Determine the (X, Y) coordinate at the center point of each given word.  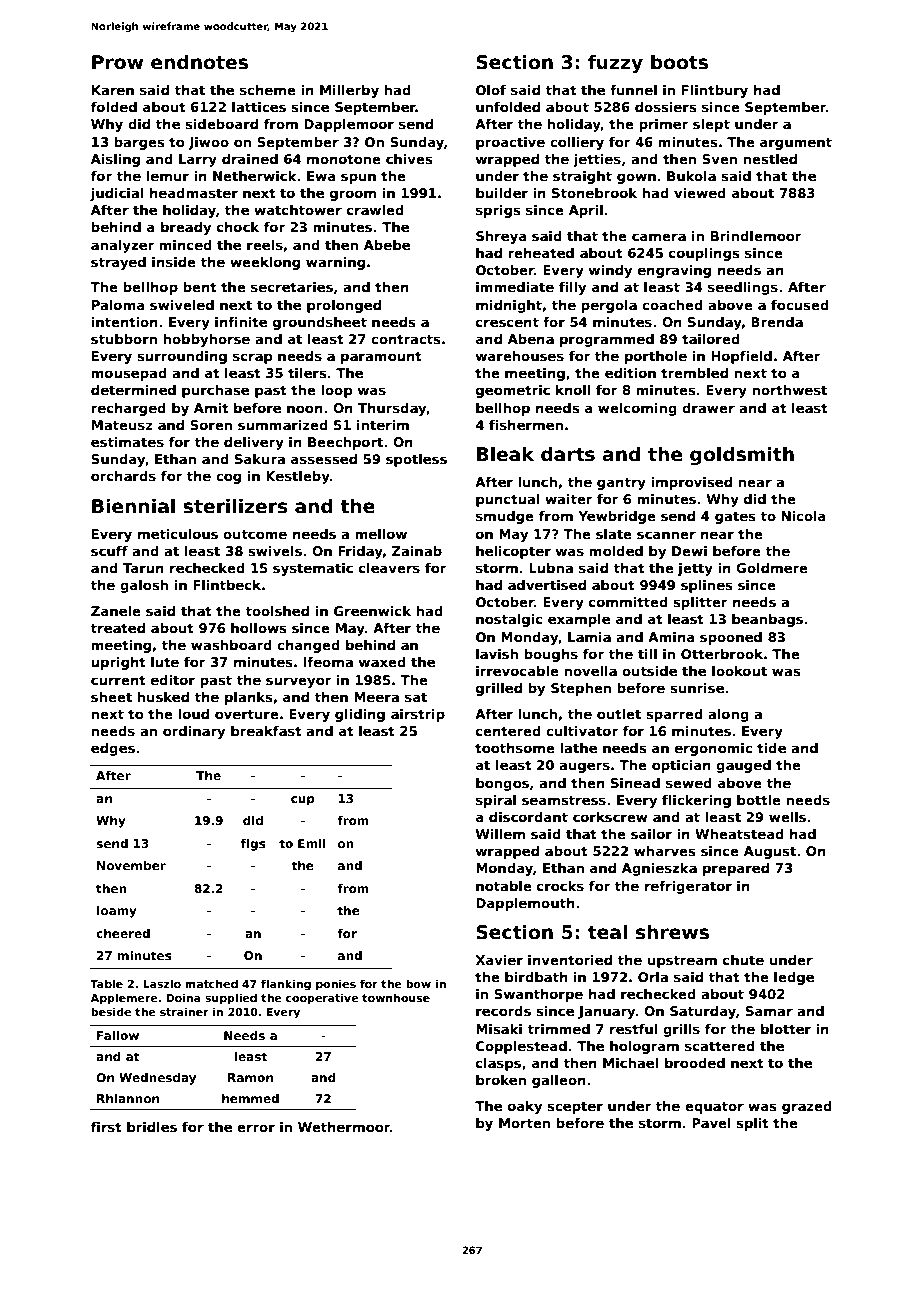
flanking (286, 985)
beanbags (767, 620)
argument (796, 143)
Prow (117, 62)
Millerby (349, 91)
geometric (513, 391)
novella (590, 671)
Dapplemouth (525, 904)
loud (193, 714)
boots (679, 62)
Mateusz (122, 425)
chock (238, 227)
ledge (794, 978)
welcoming (637, 409)
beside (111, 1011)
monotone (344, 159)
